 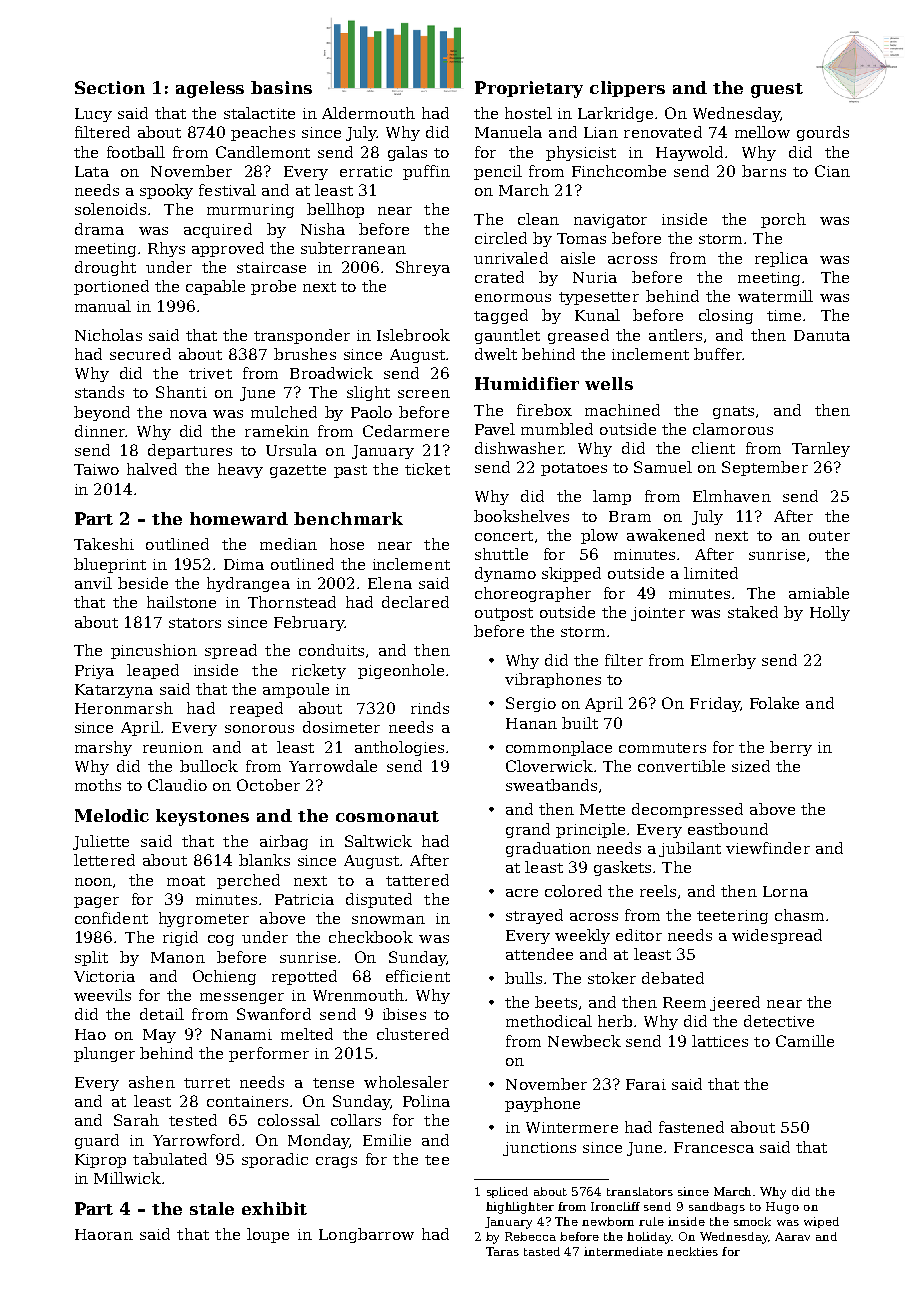 I want to click on erratic, so click(x=366, y=171).
